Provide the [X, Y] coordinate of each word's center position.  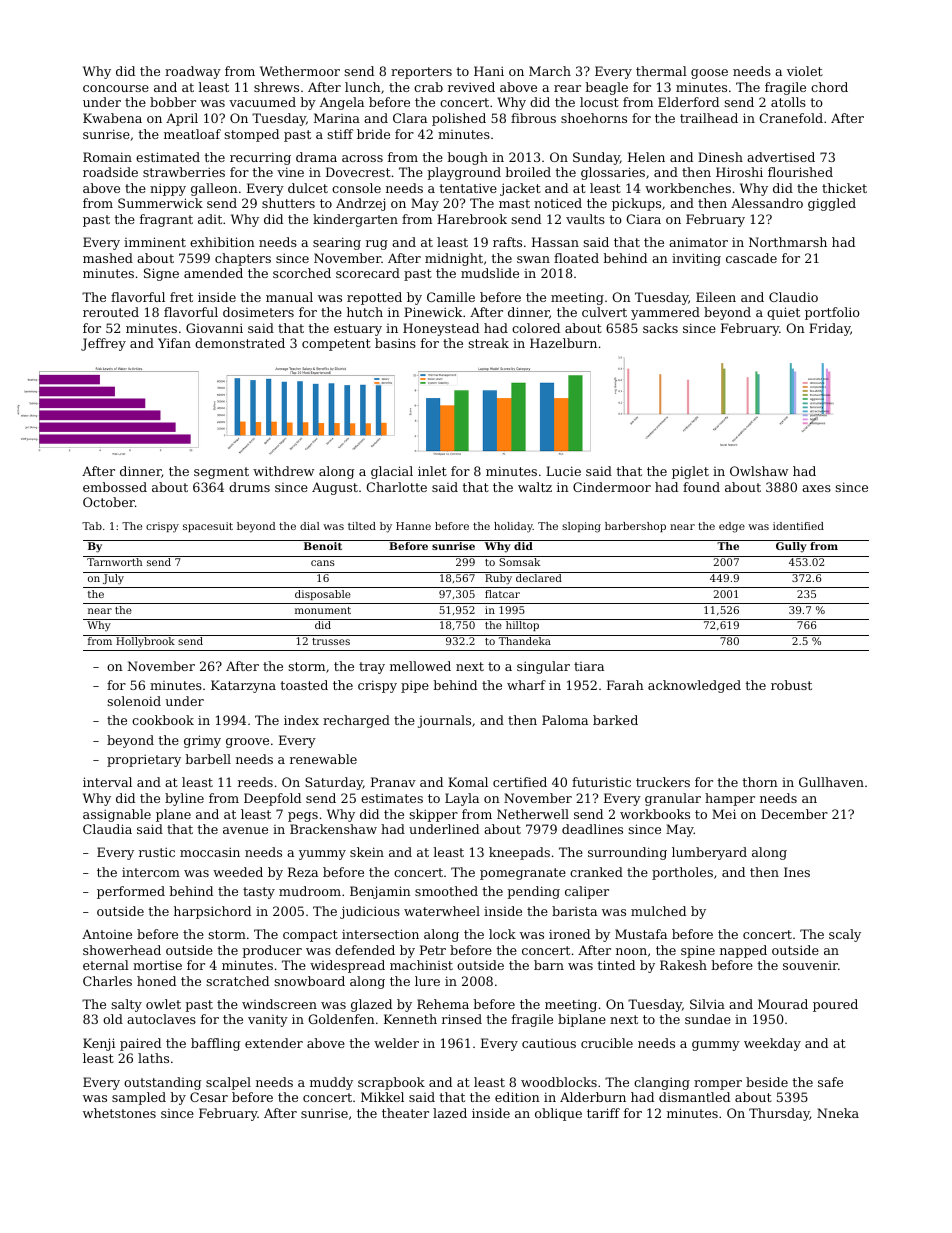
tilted [362, 526]
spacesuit [208, 527]
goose [709, 74]
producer [272, 951]
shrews [276, 87]
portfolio [832, 313]
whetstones [119, 1113]
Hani [489, 71]
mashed [108, 258]
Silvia [707, 1004]
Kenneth [410, 1019]
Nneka [838, 1113]
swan [533, 259]
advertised [781, 157]
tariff [603, 1113]
